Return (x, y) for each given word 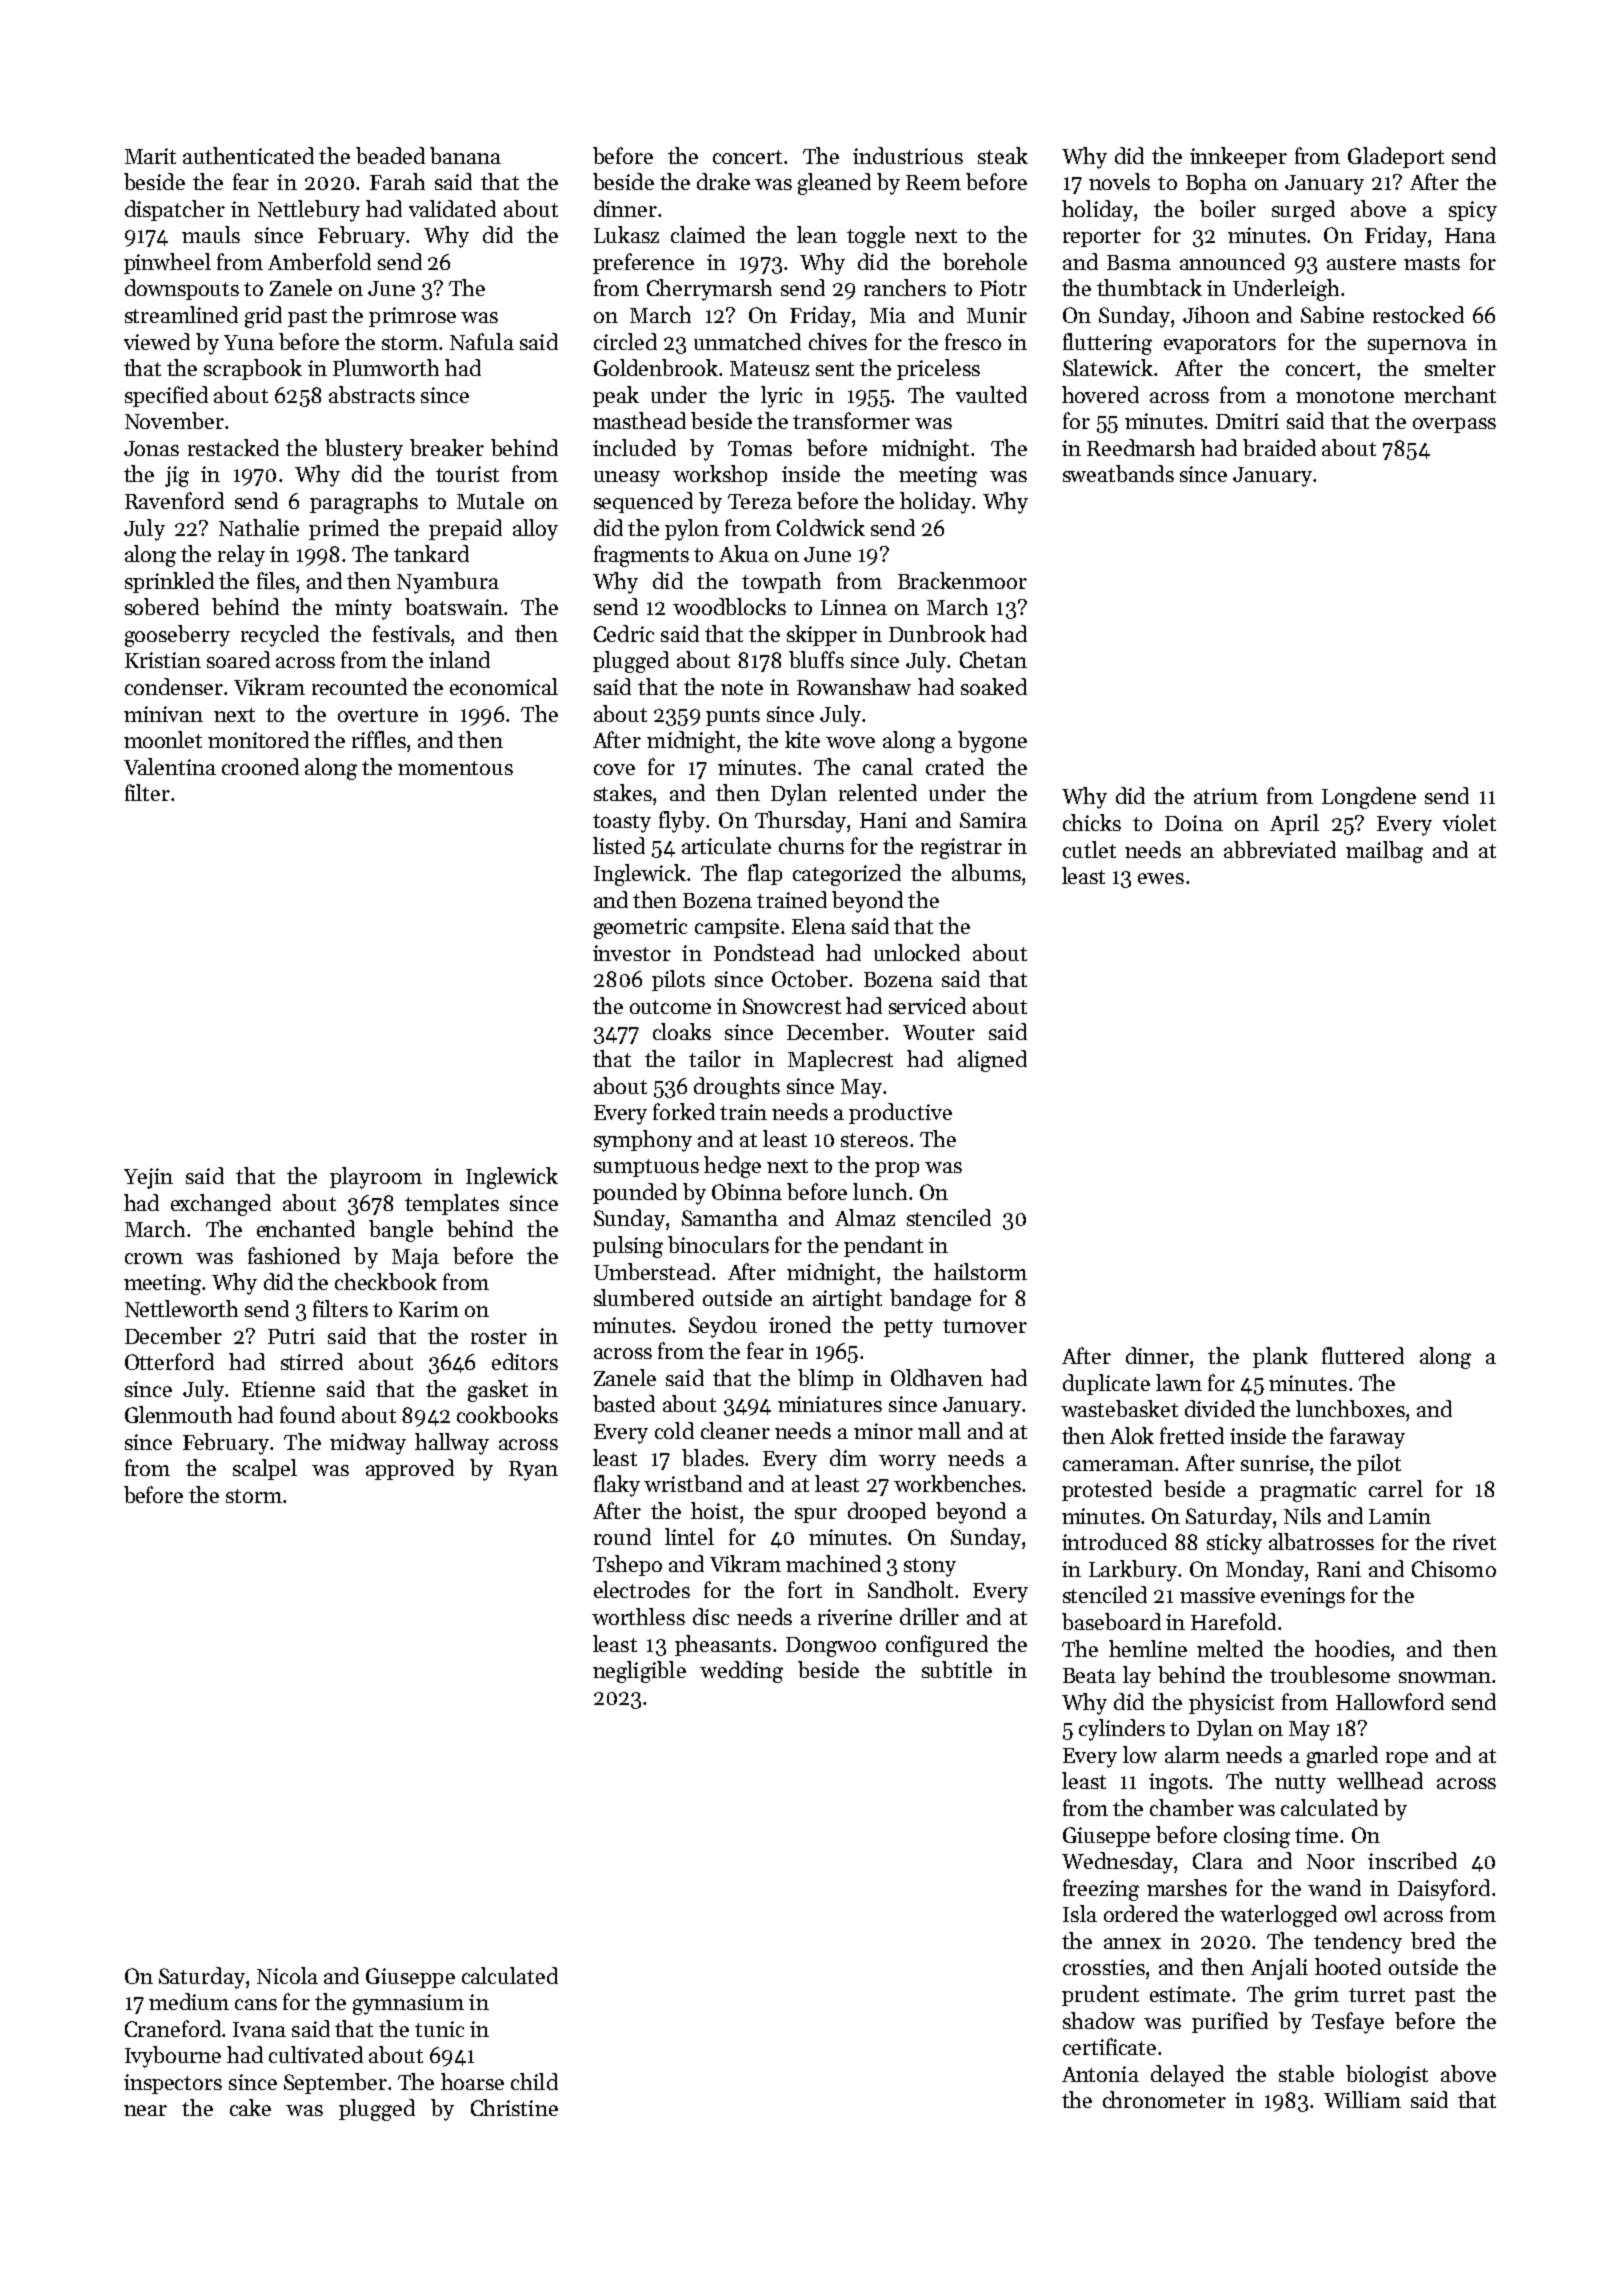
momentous (455, 768)
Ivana (259, 2029)
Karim (429, 1309)
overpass (1454, 425)
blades (713, 1457)
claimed (708, 234)
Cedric (624, 633)
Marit (150, 156)
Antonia (1100, 2074)
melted (1230, 1648)
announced (1232, 261)
